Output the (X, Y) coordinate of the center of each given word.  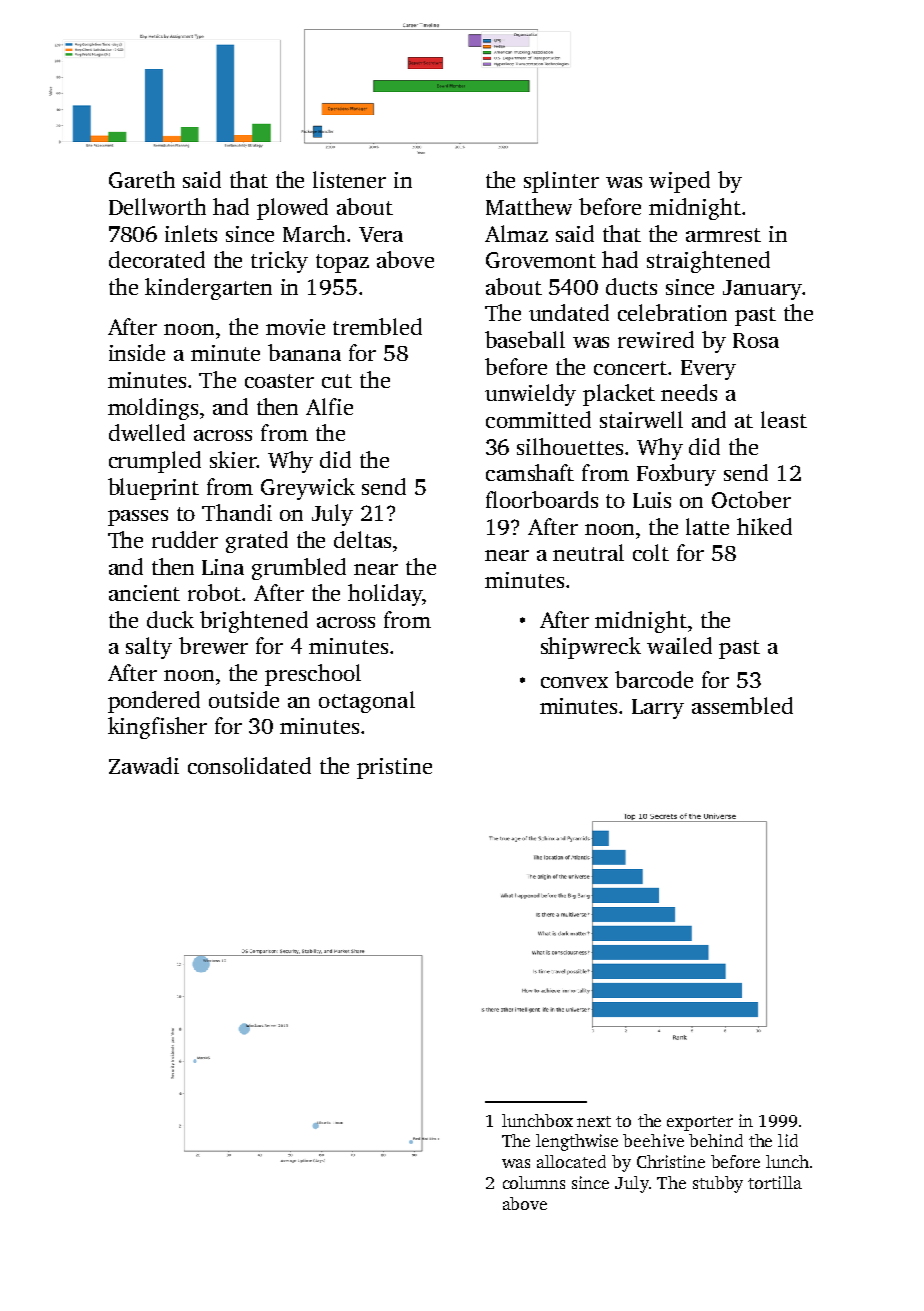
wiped (679, 182)
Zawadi (144, 765)
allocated (571, 1161)
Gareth (142, 179)
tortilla (775, 1182)
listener (349, 179)
